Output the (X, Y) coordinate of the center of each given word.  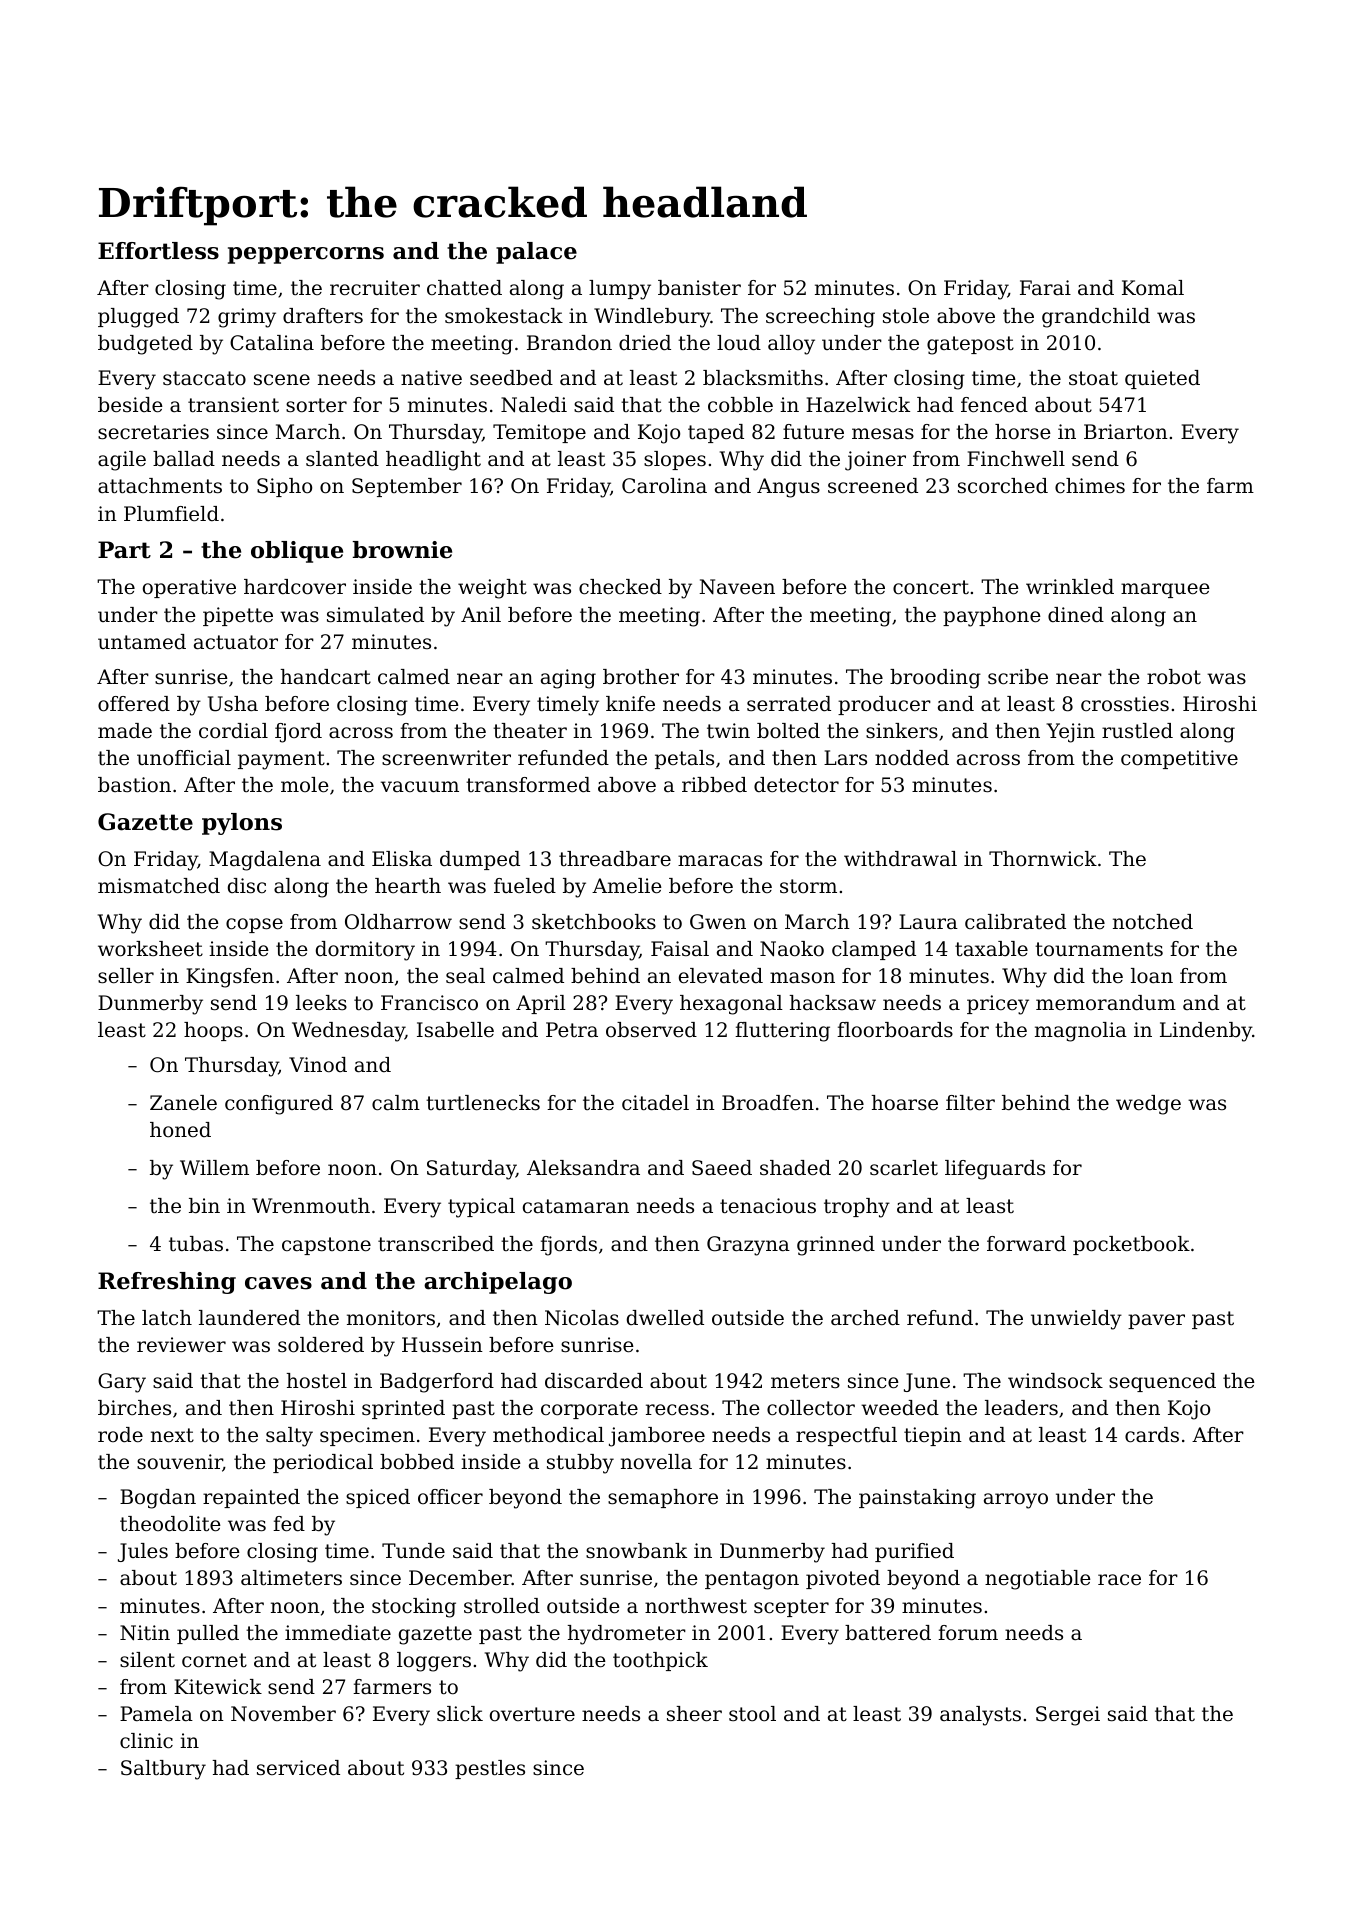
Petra (572, 1030)
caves (278, 1283)
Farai (1045, 288)
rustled (1137, 731)
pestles (490, 1769)
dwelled (665, 1318)
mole (305, 785)
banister (699, 288)
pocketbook (1131, 1245)
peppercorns (306, 255)
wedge (1148, 1105)
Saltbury (163, 1770)
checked (620, 587)
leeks (321, 1003)
